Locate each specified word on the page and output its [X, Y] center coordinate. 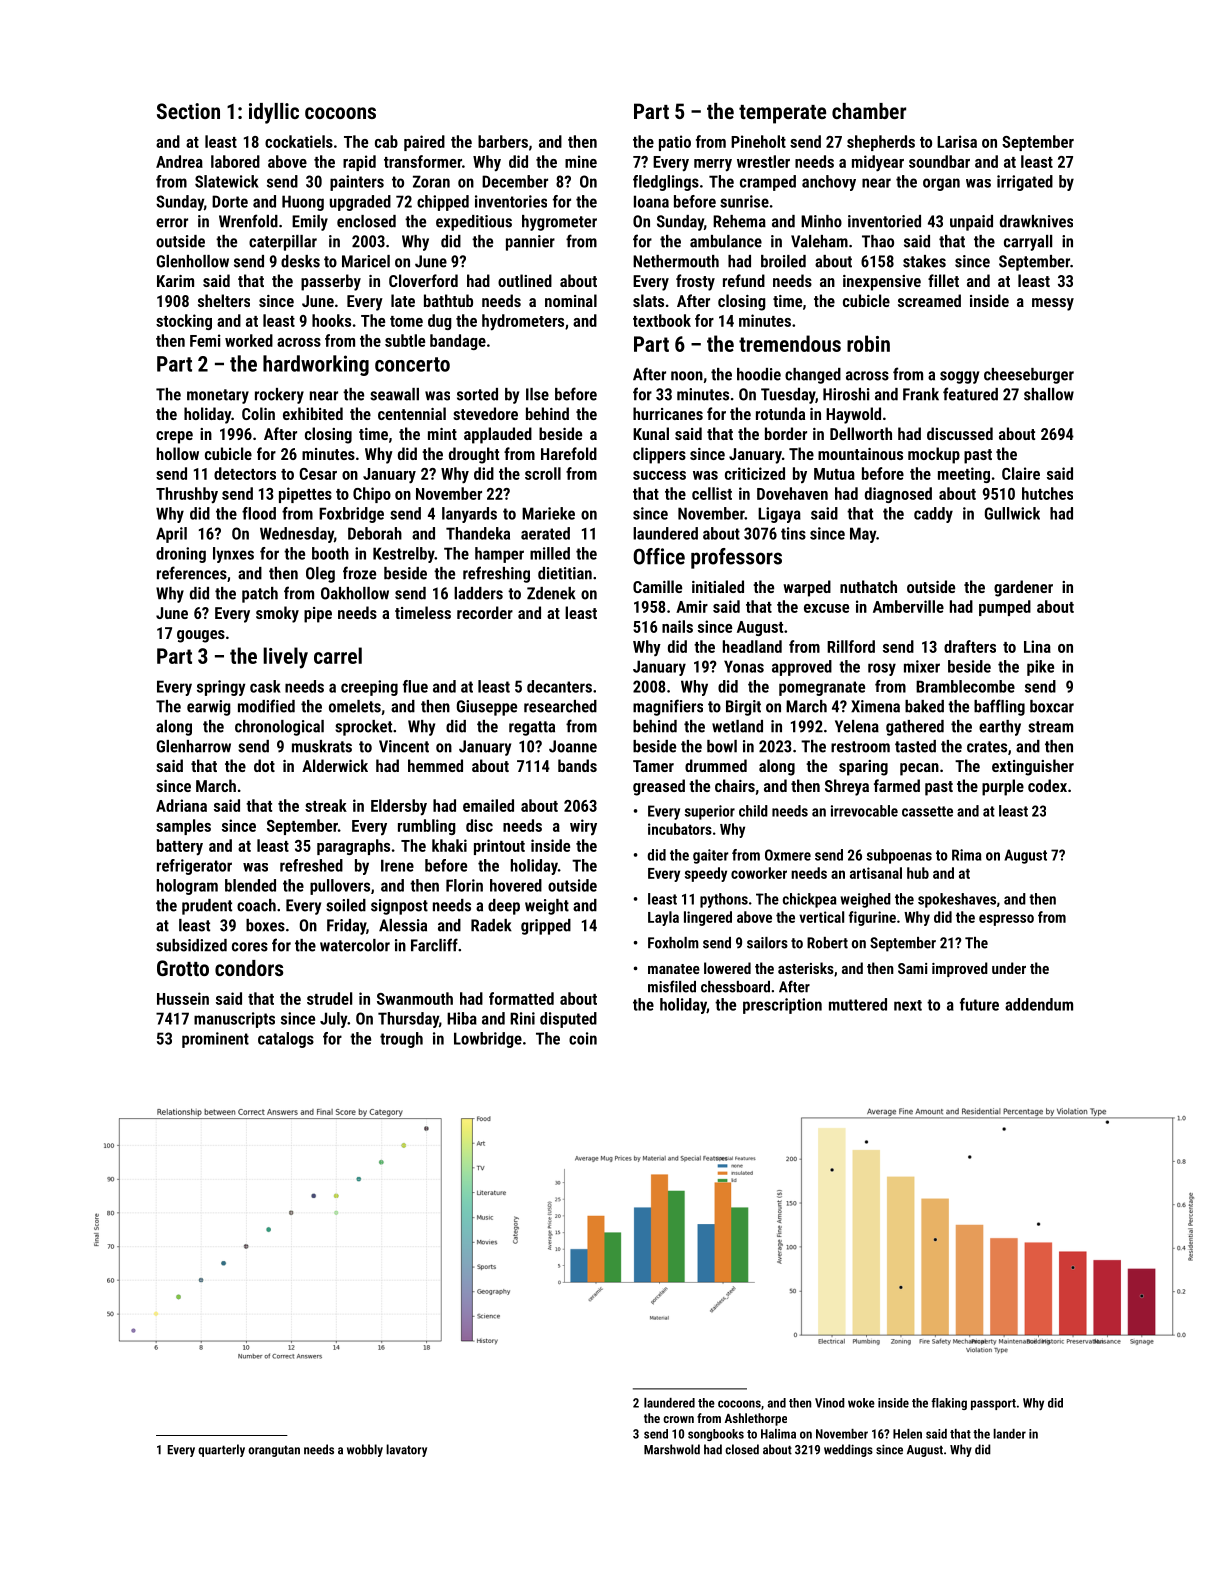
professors [736, 558]
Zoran [431, 181]
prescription [782, 1006]
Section [188, 111]
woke [861, 1403]
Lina [1037, 646]
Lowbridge [488, 1040]
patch [260, 595]
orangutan [274, 1451]
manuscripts [234, 1020]
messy [1053, 304]
